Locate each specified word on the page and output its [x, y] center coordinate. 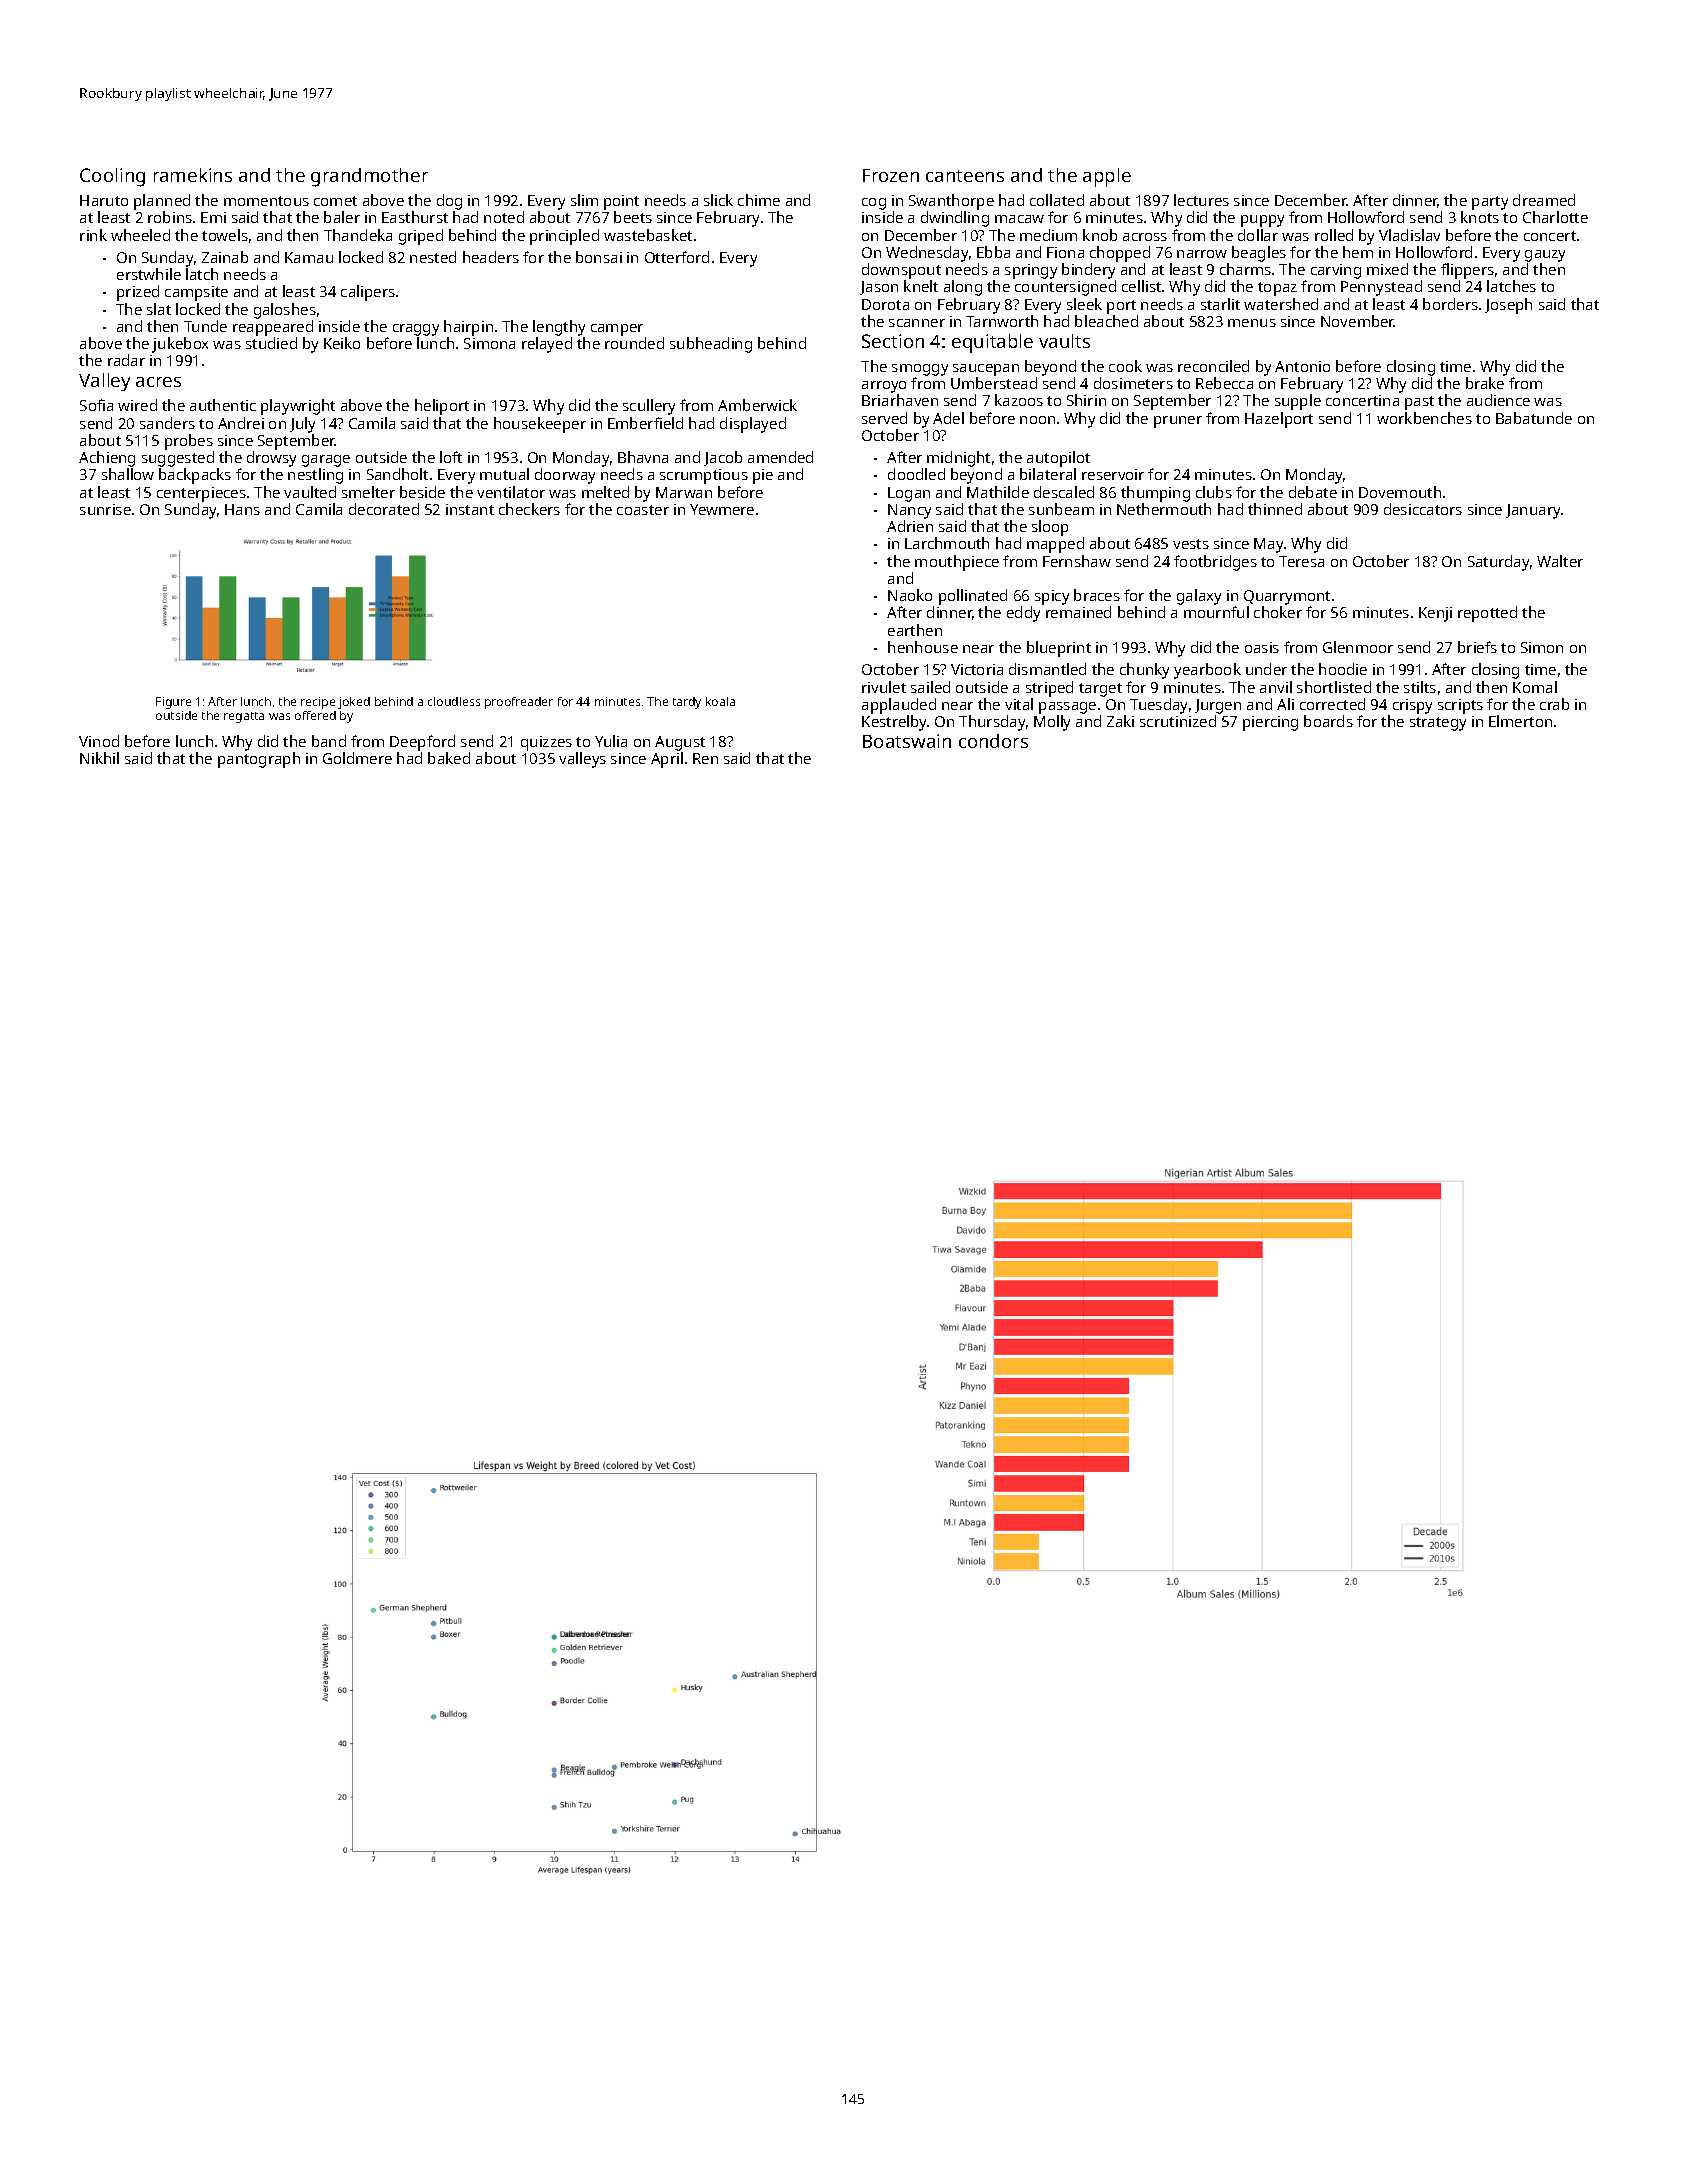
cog [874, 204]
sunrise [105, 509]
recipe [318, 703]
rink [93, 235]
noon [1037, 420]
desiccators [1423, 509]
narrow [1202, 254]
